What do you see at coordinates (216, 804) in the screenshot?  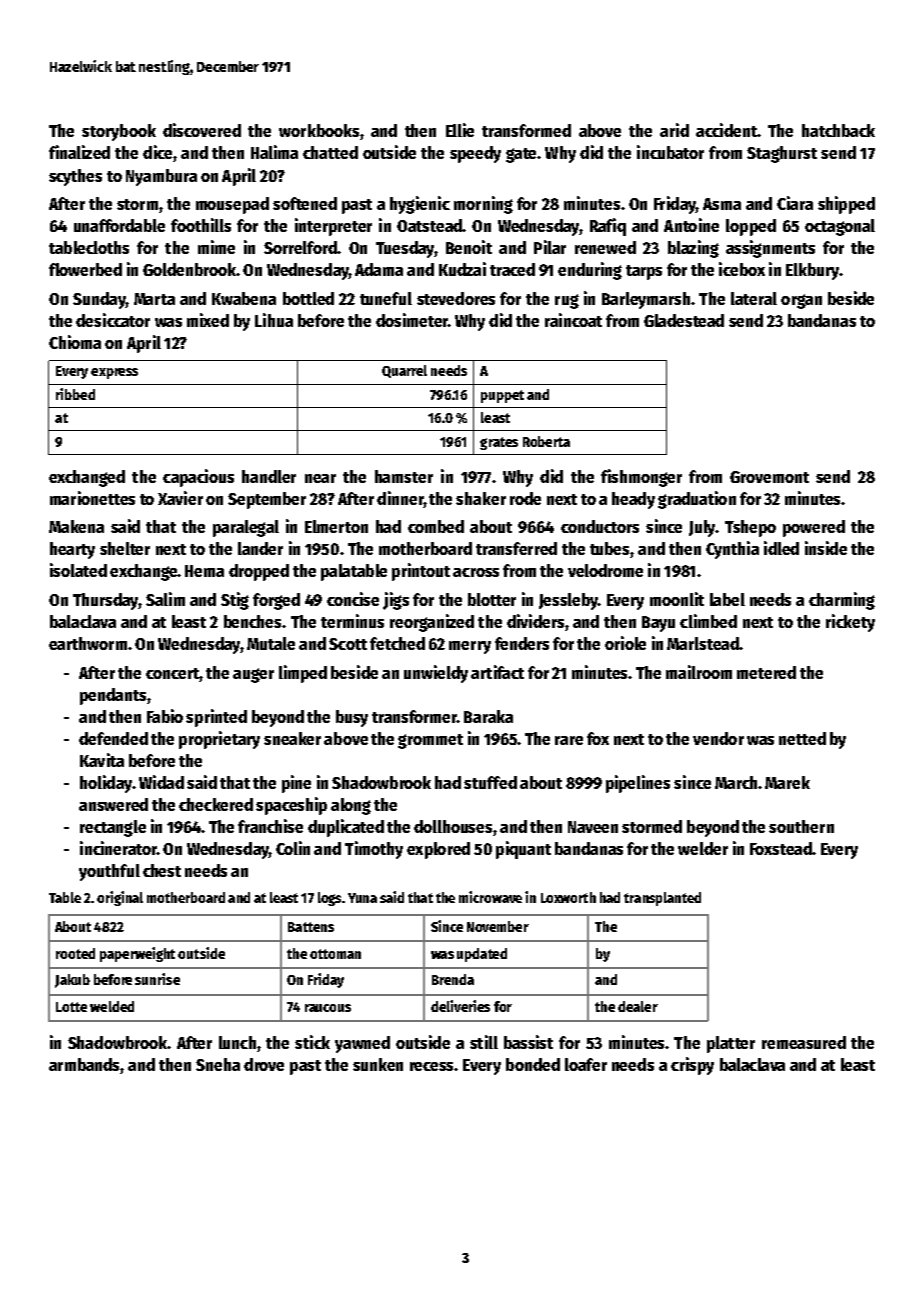 I see `checkered` at bounding box center [216, 804].
